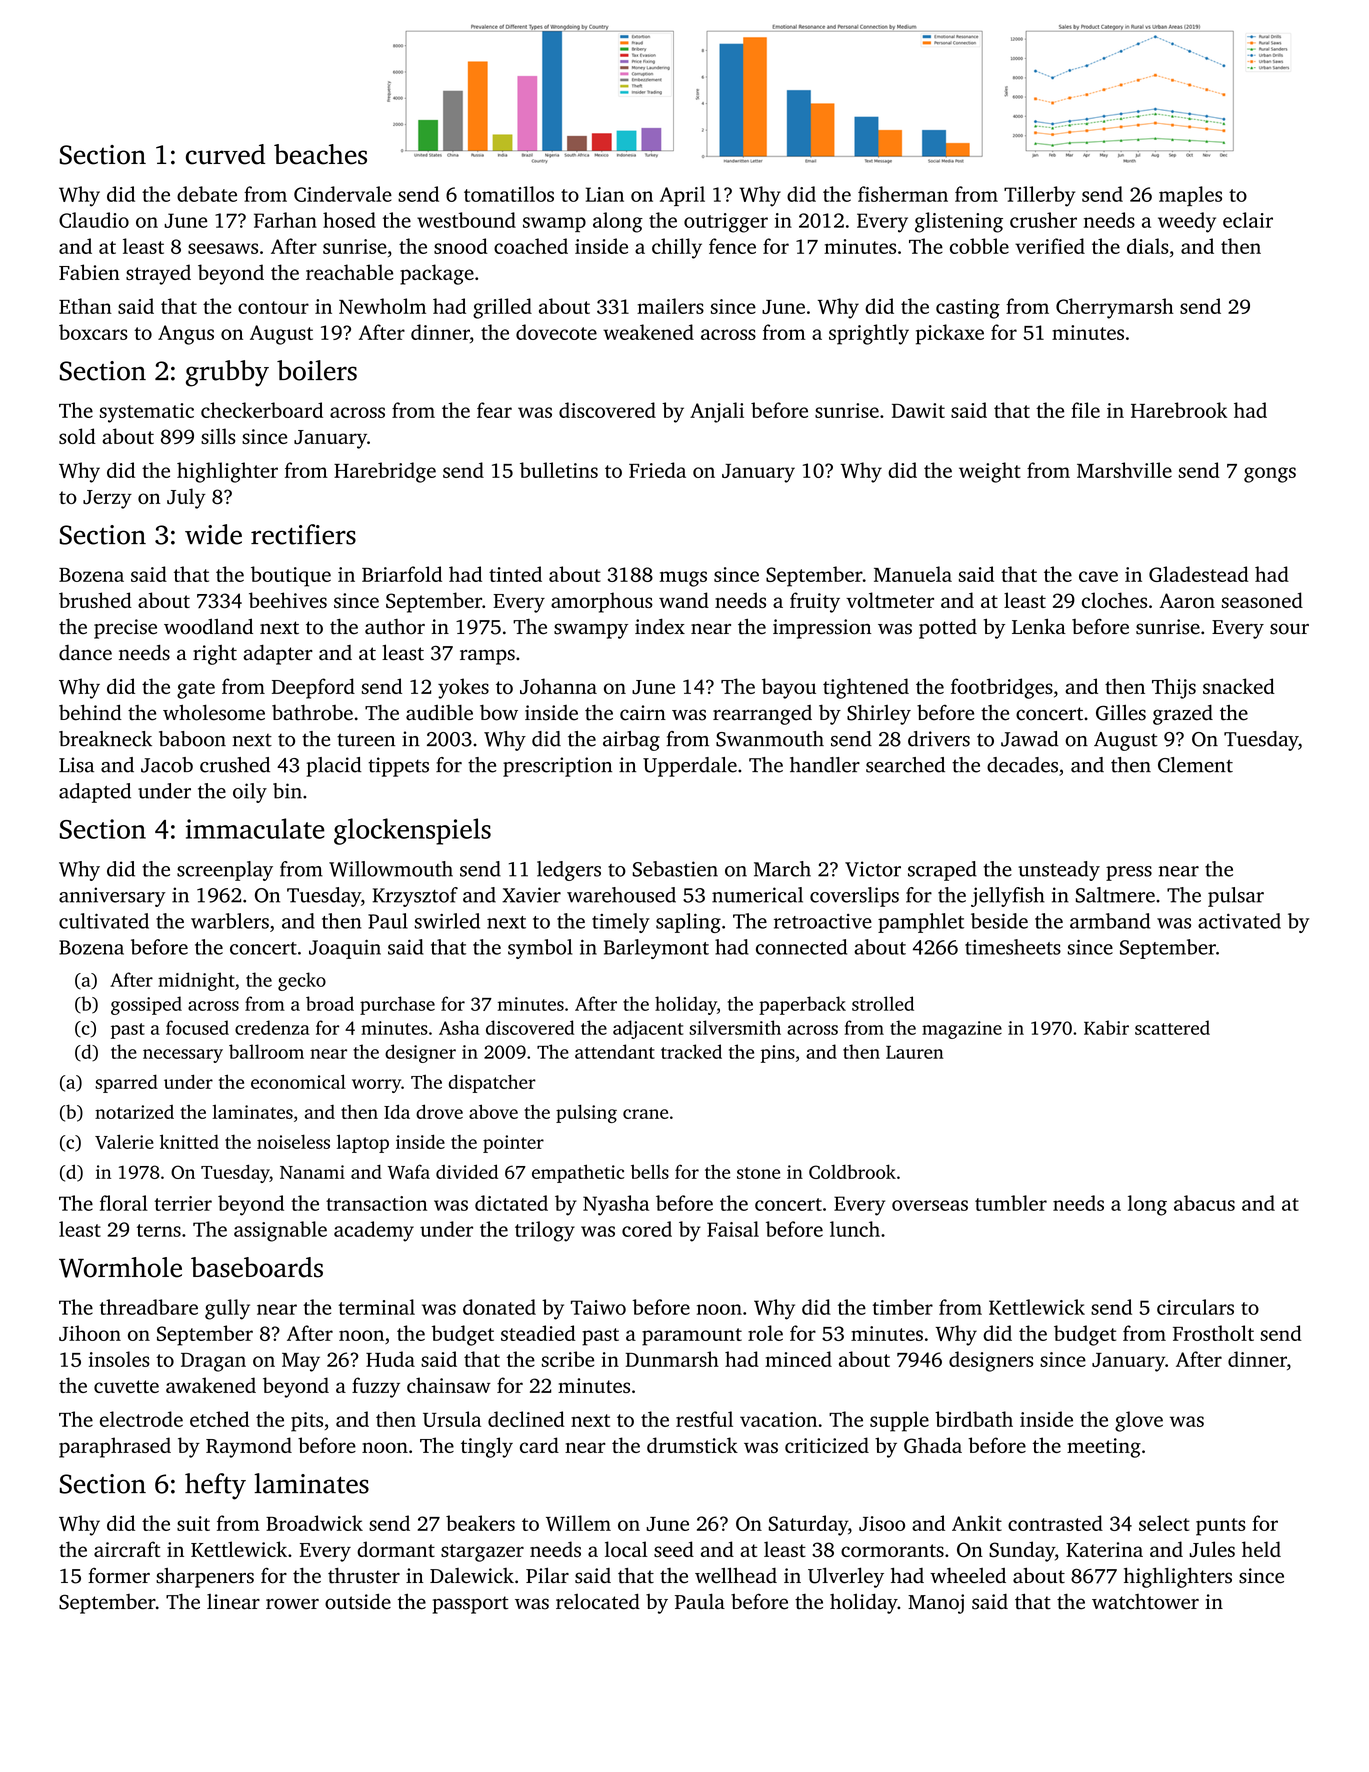  What do you see at coordinates (412, 831) in the page?
I see `glockenspiels` at bounding box center [412, 831].
